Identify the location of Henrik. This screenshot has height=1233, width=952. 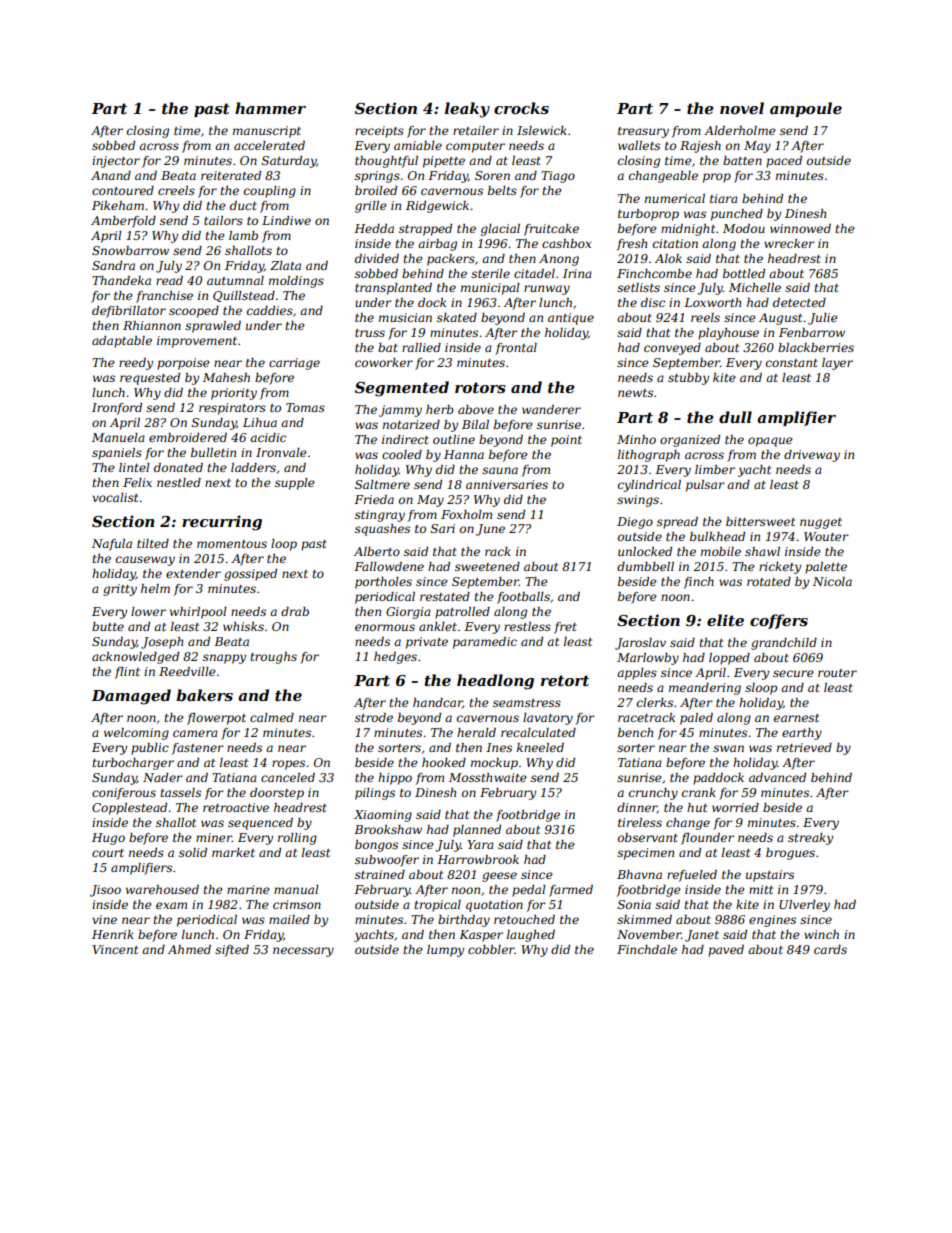
(113, 934).
